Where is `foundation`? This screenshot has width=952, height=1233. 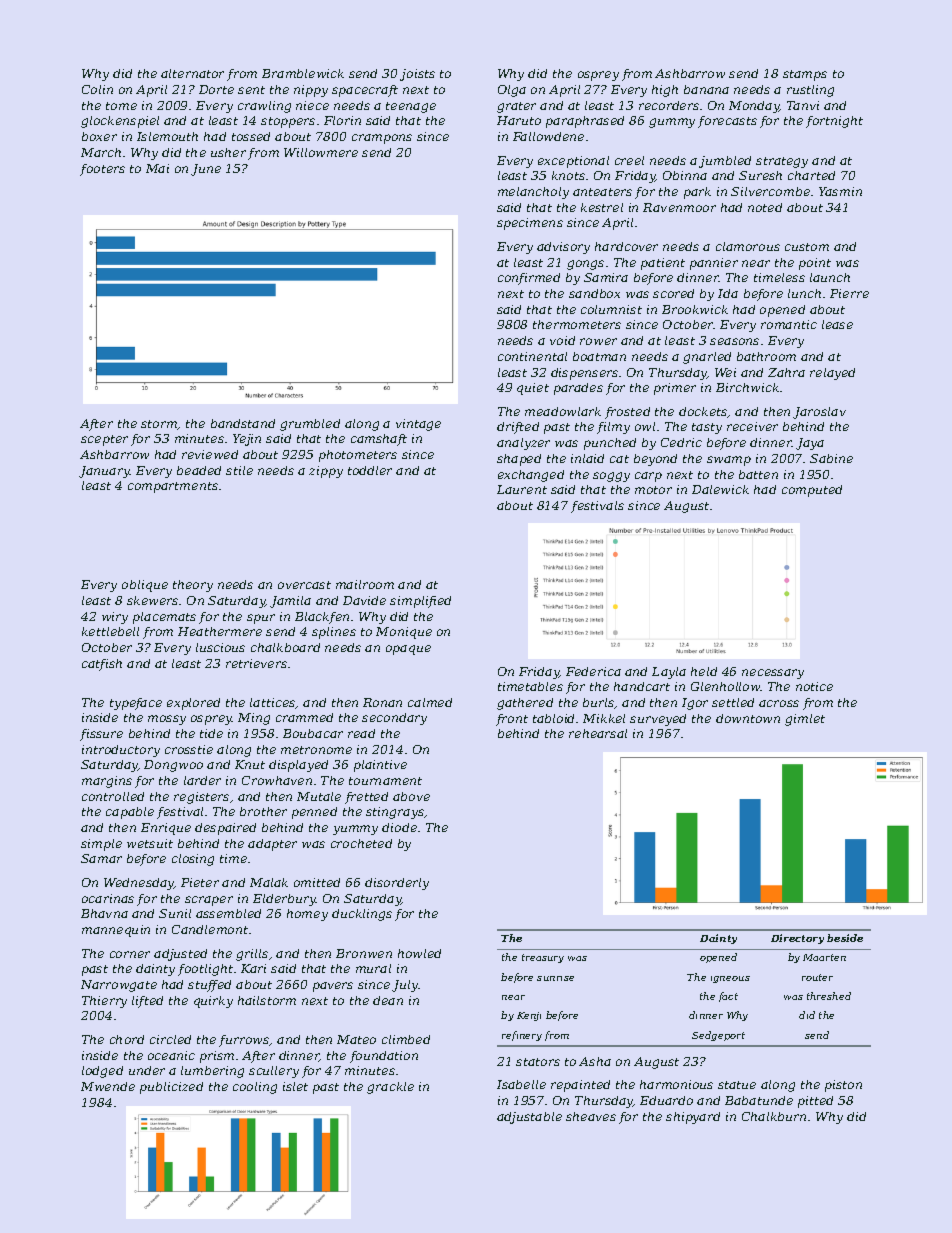 foundation is located at coordinates (384, 1057).
